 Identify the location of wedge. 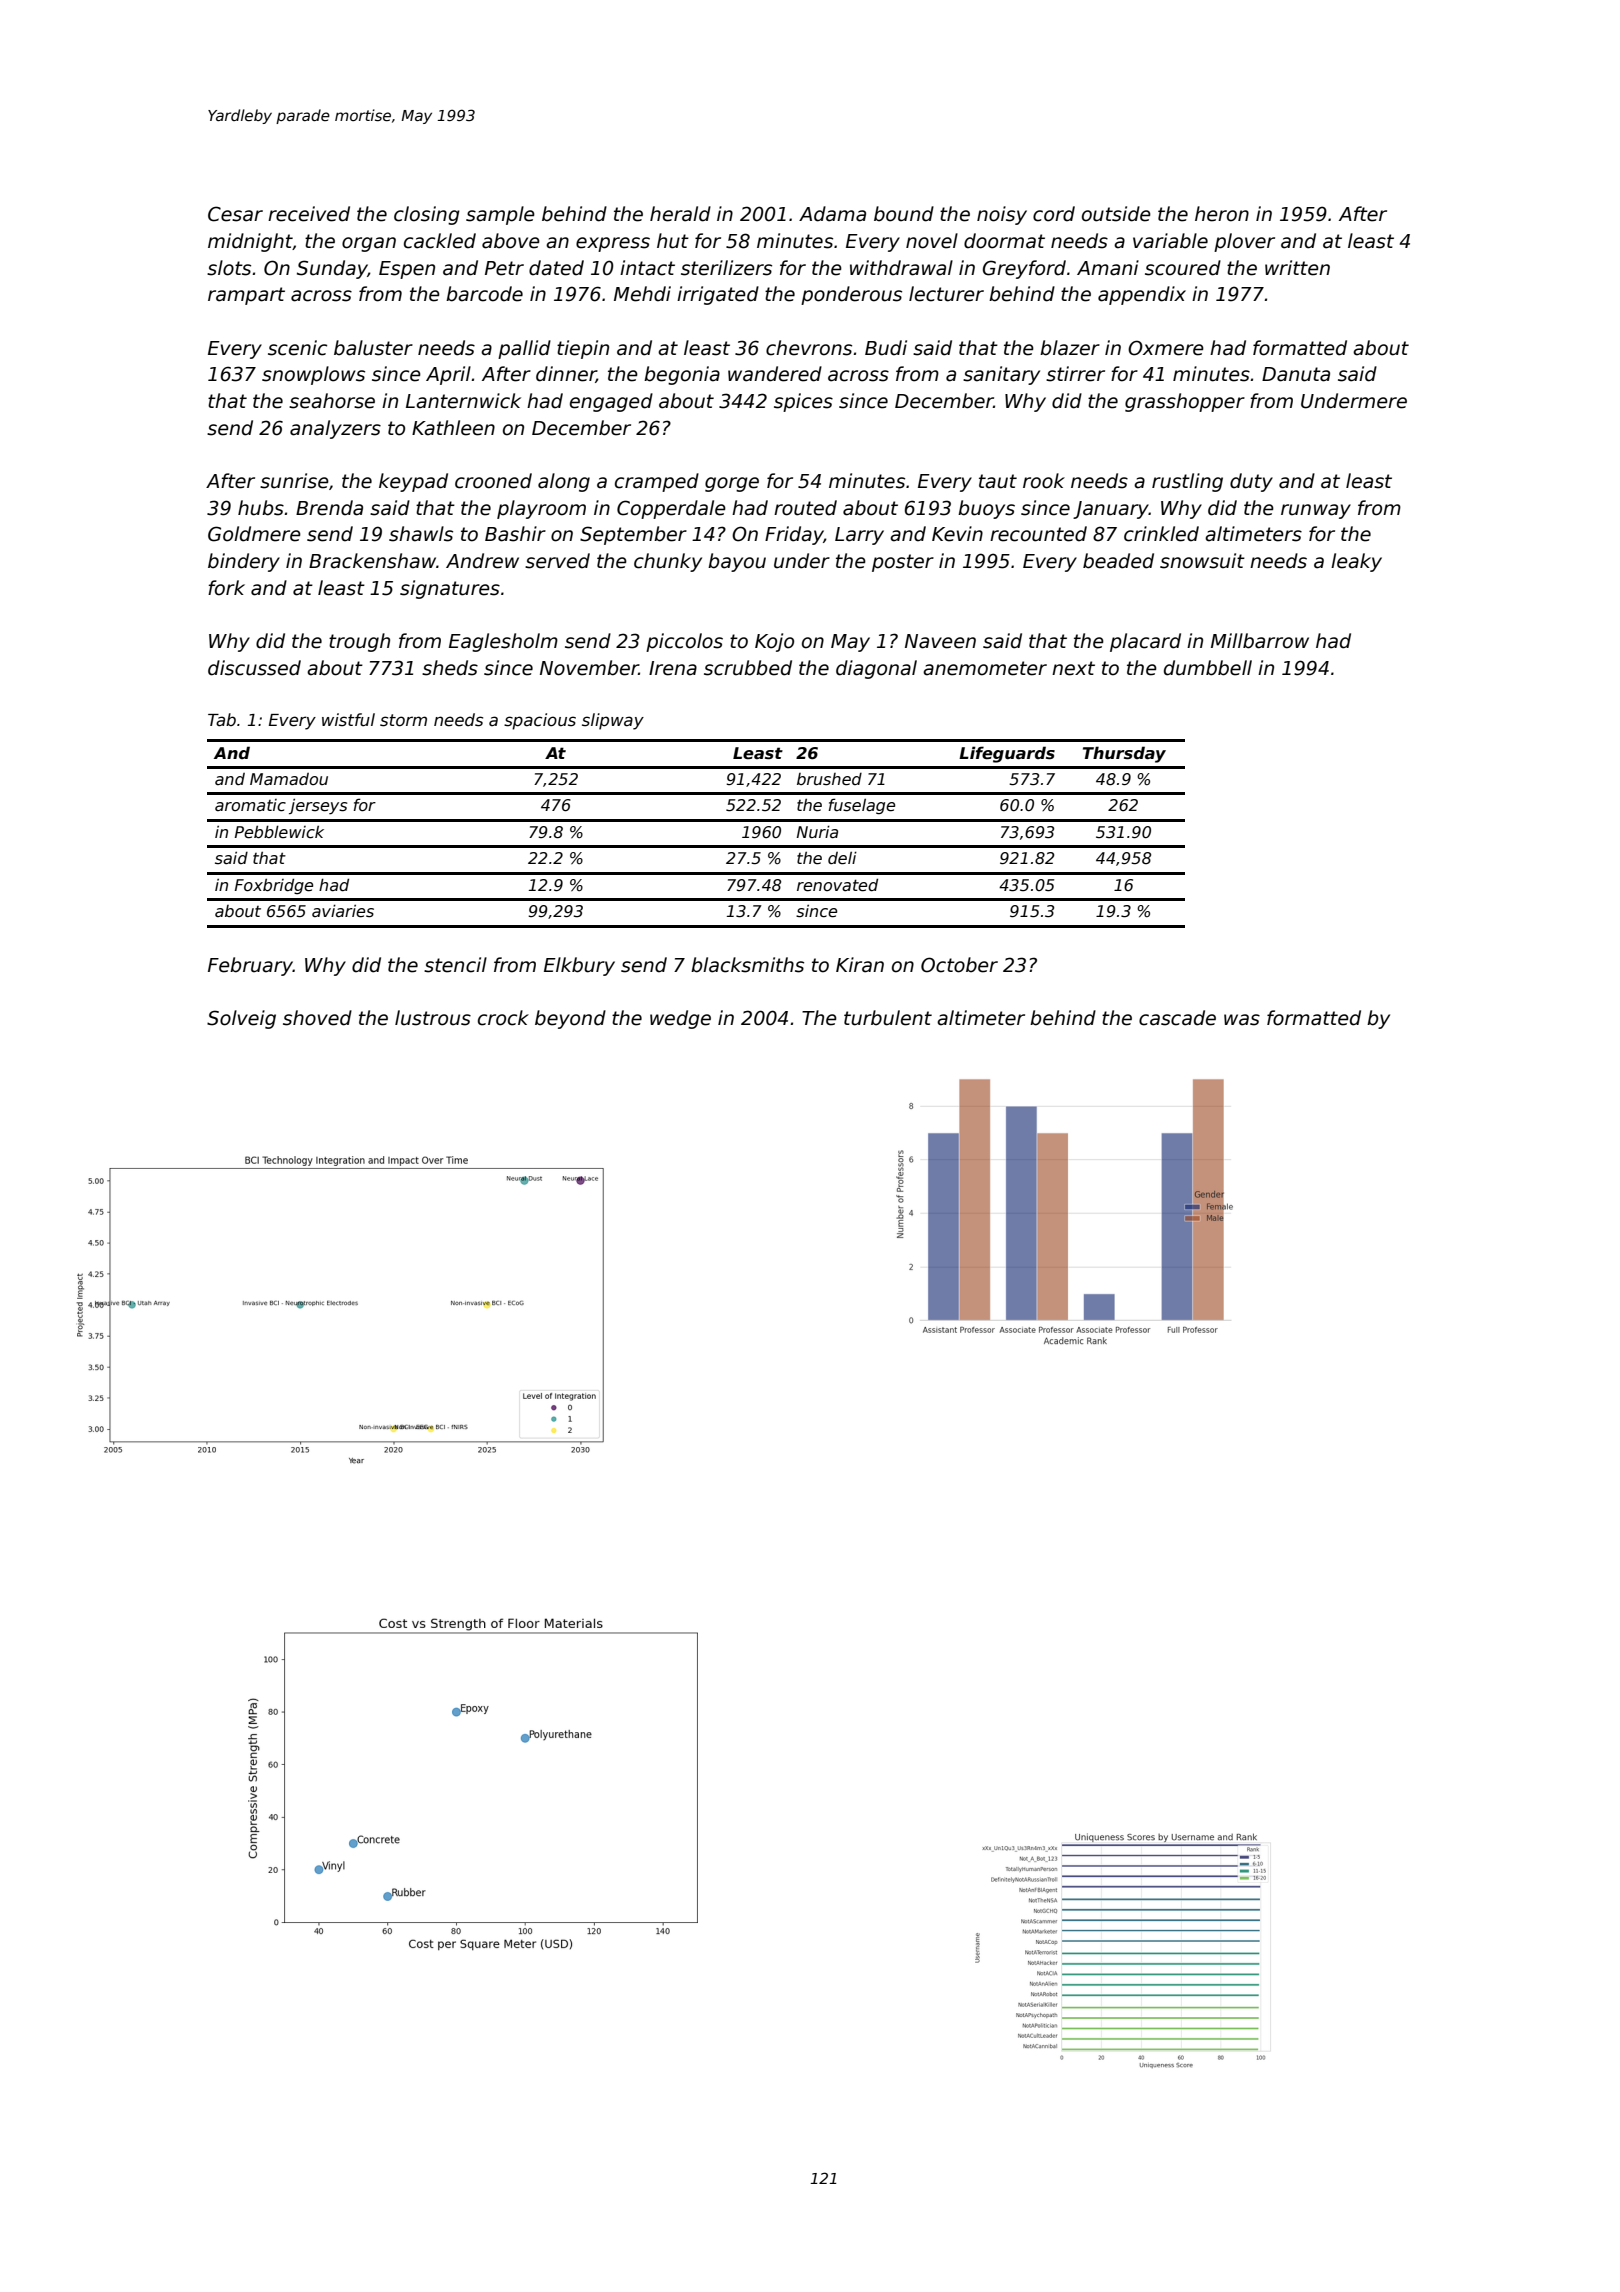
(680, 1019).
